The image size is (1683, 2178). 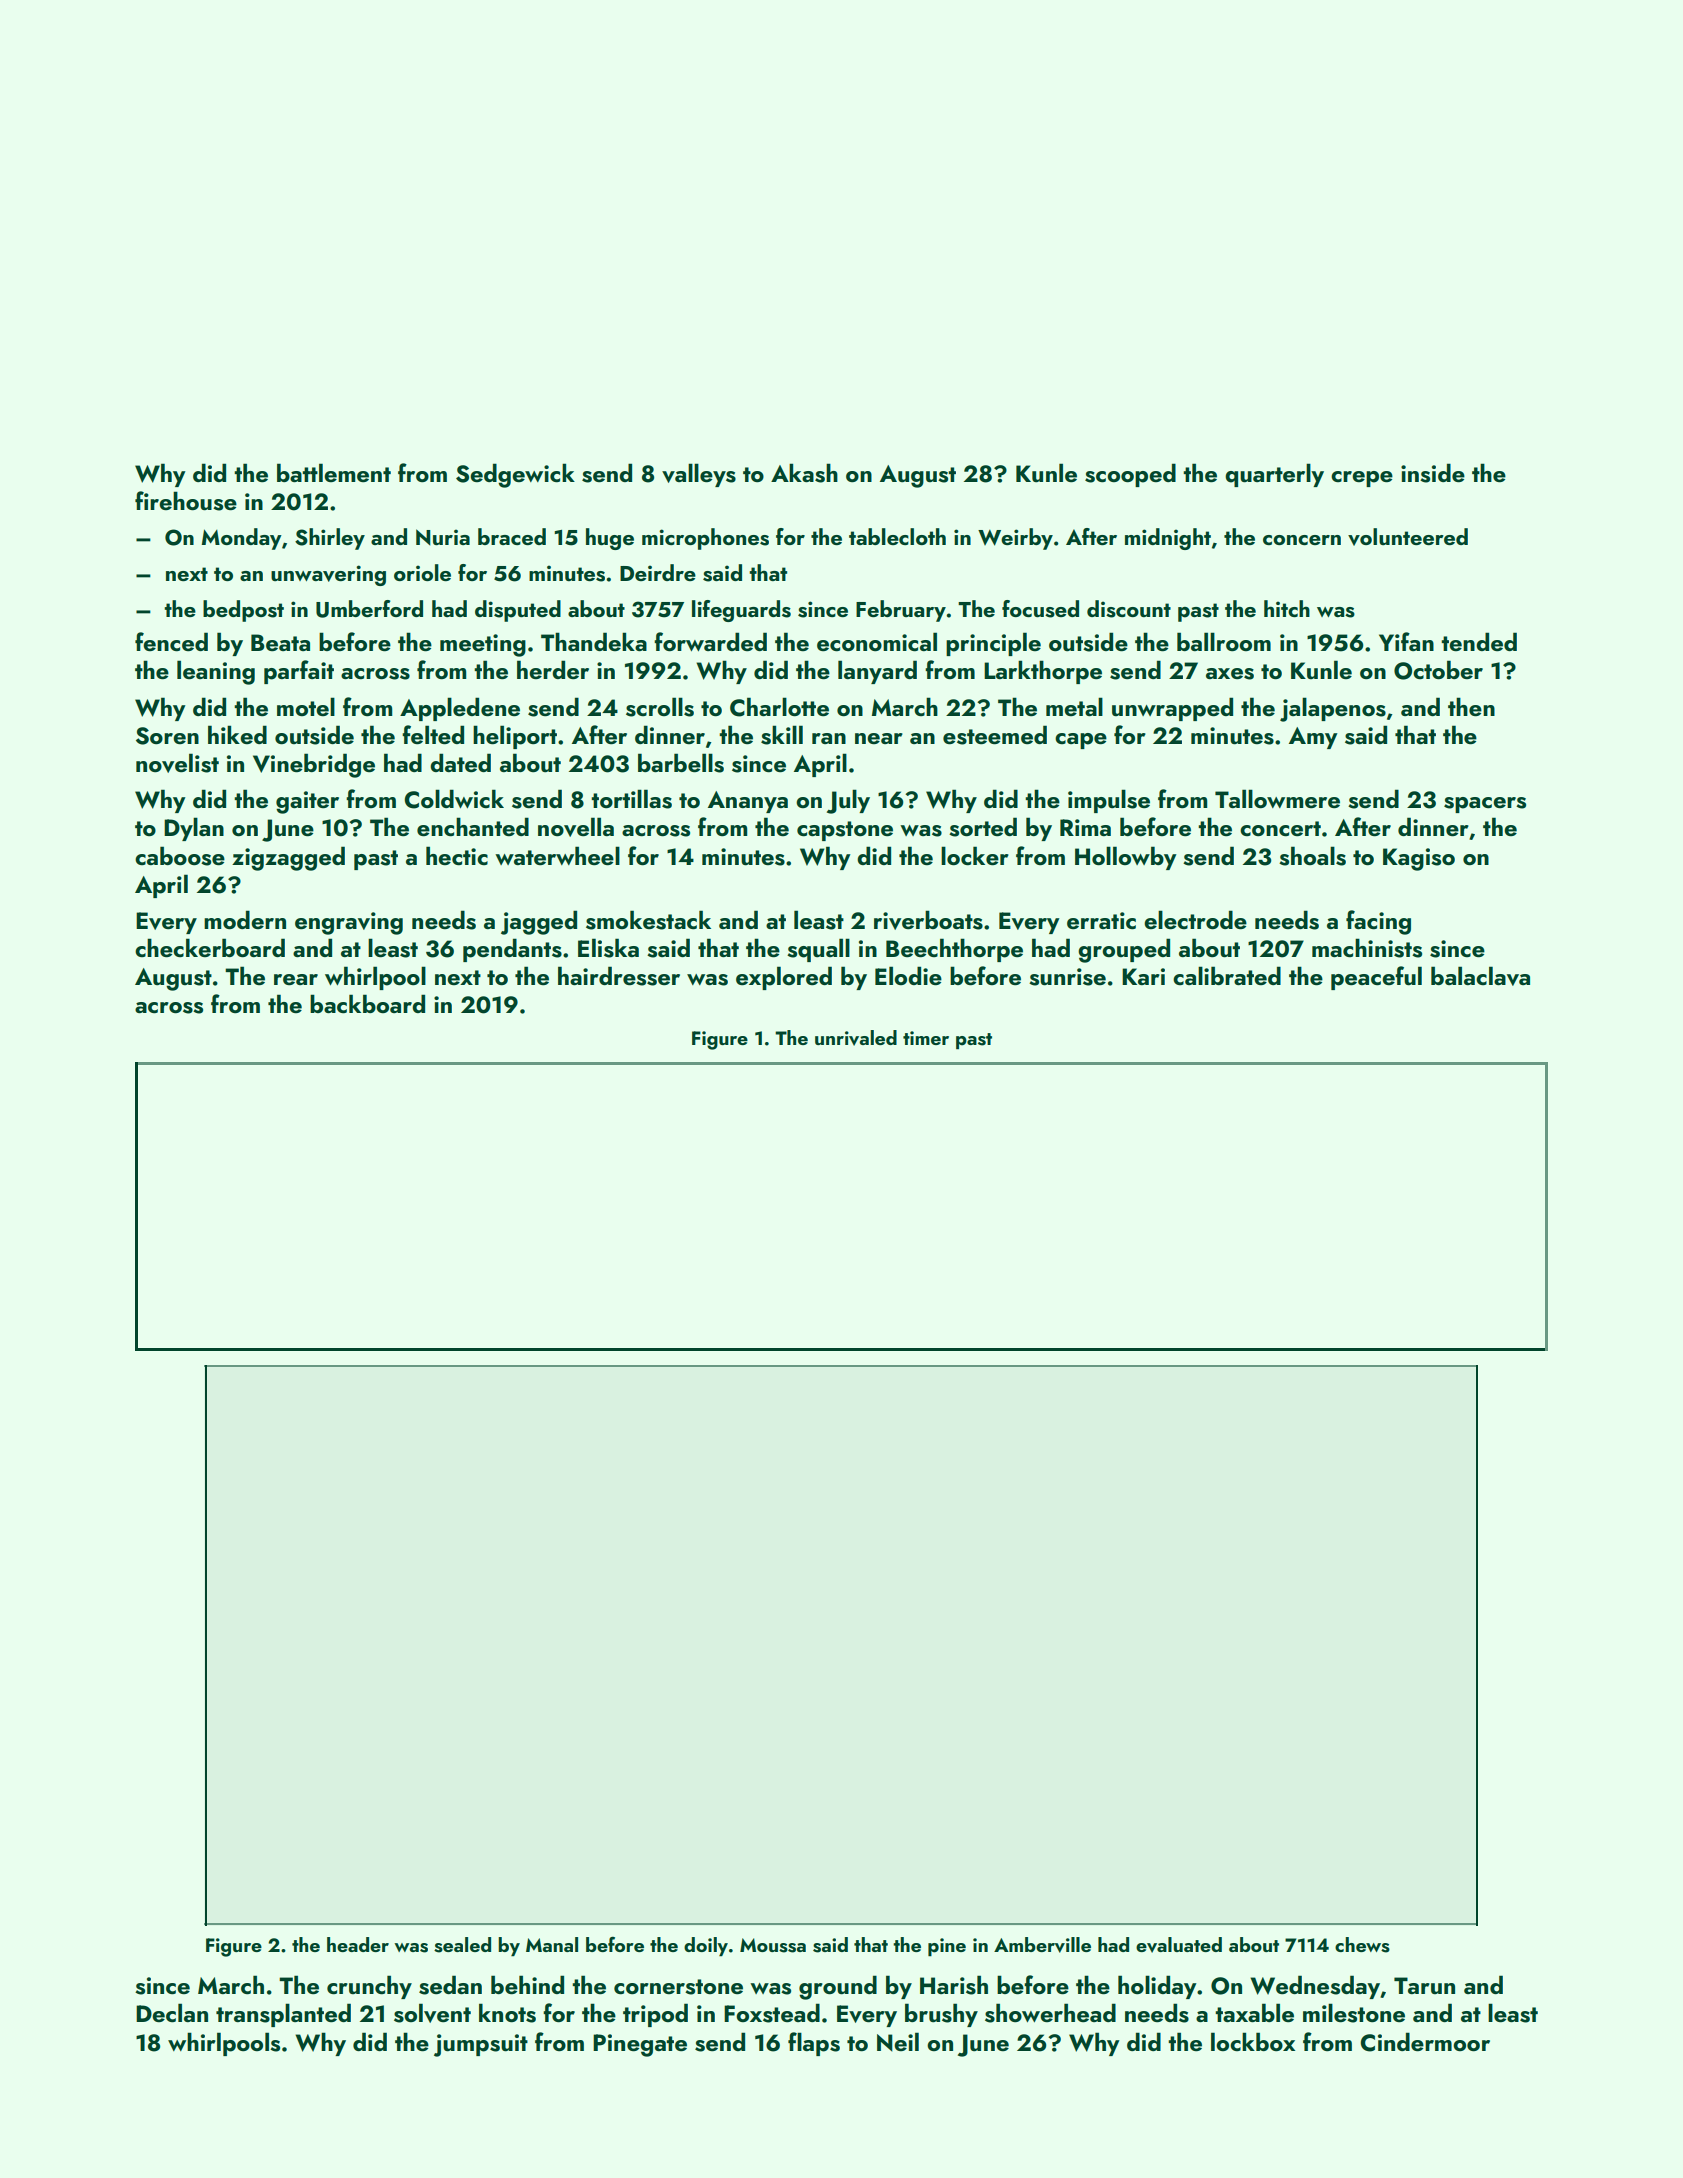 What do you see at coordinates (1362, 479) in the screenshot?
I see `crepe` at bounding box center [1362, 479].
